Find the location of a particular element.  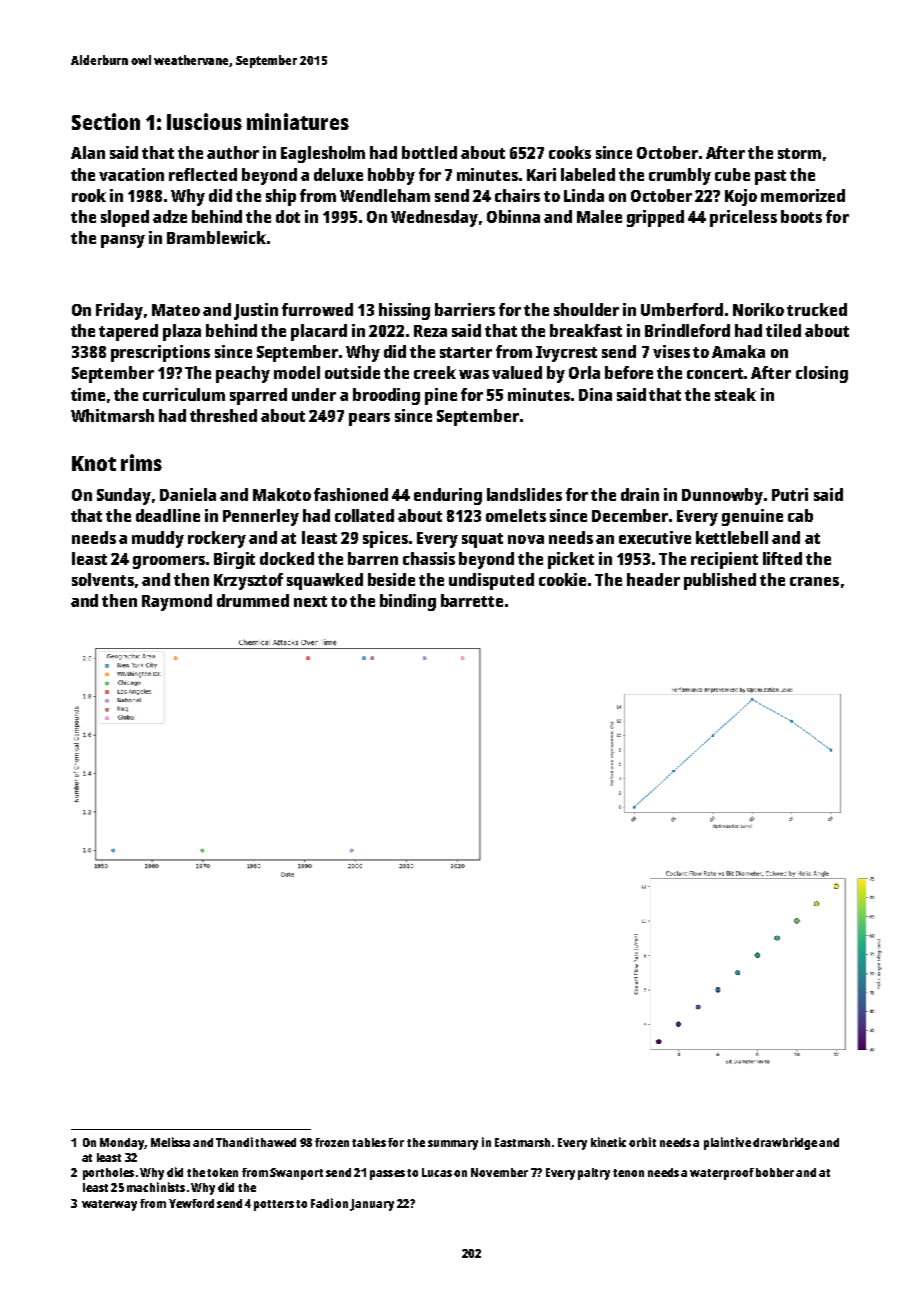

solvents is located at coordinates (103, 579).
